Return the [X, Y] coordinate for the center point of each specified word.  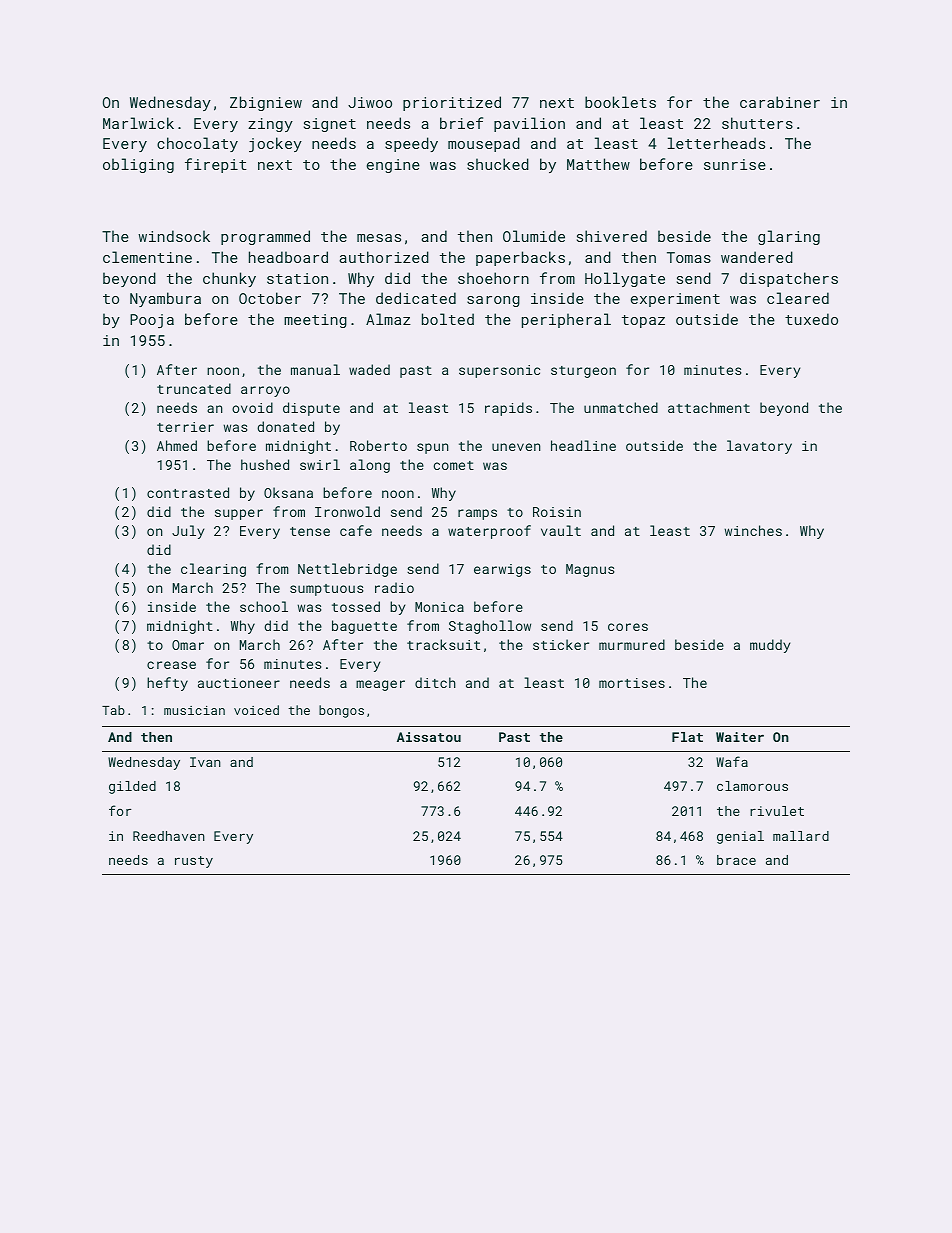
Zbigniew [266, 103]
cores [628, 627]
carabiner [780, 102]
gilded [132, 787]
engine [393, 166]
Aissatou [429, 737]
